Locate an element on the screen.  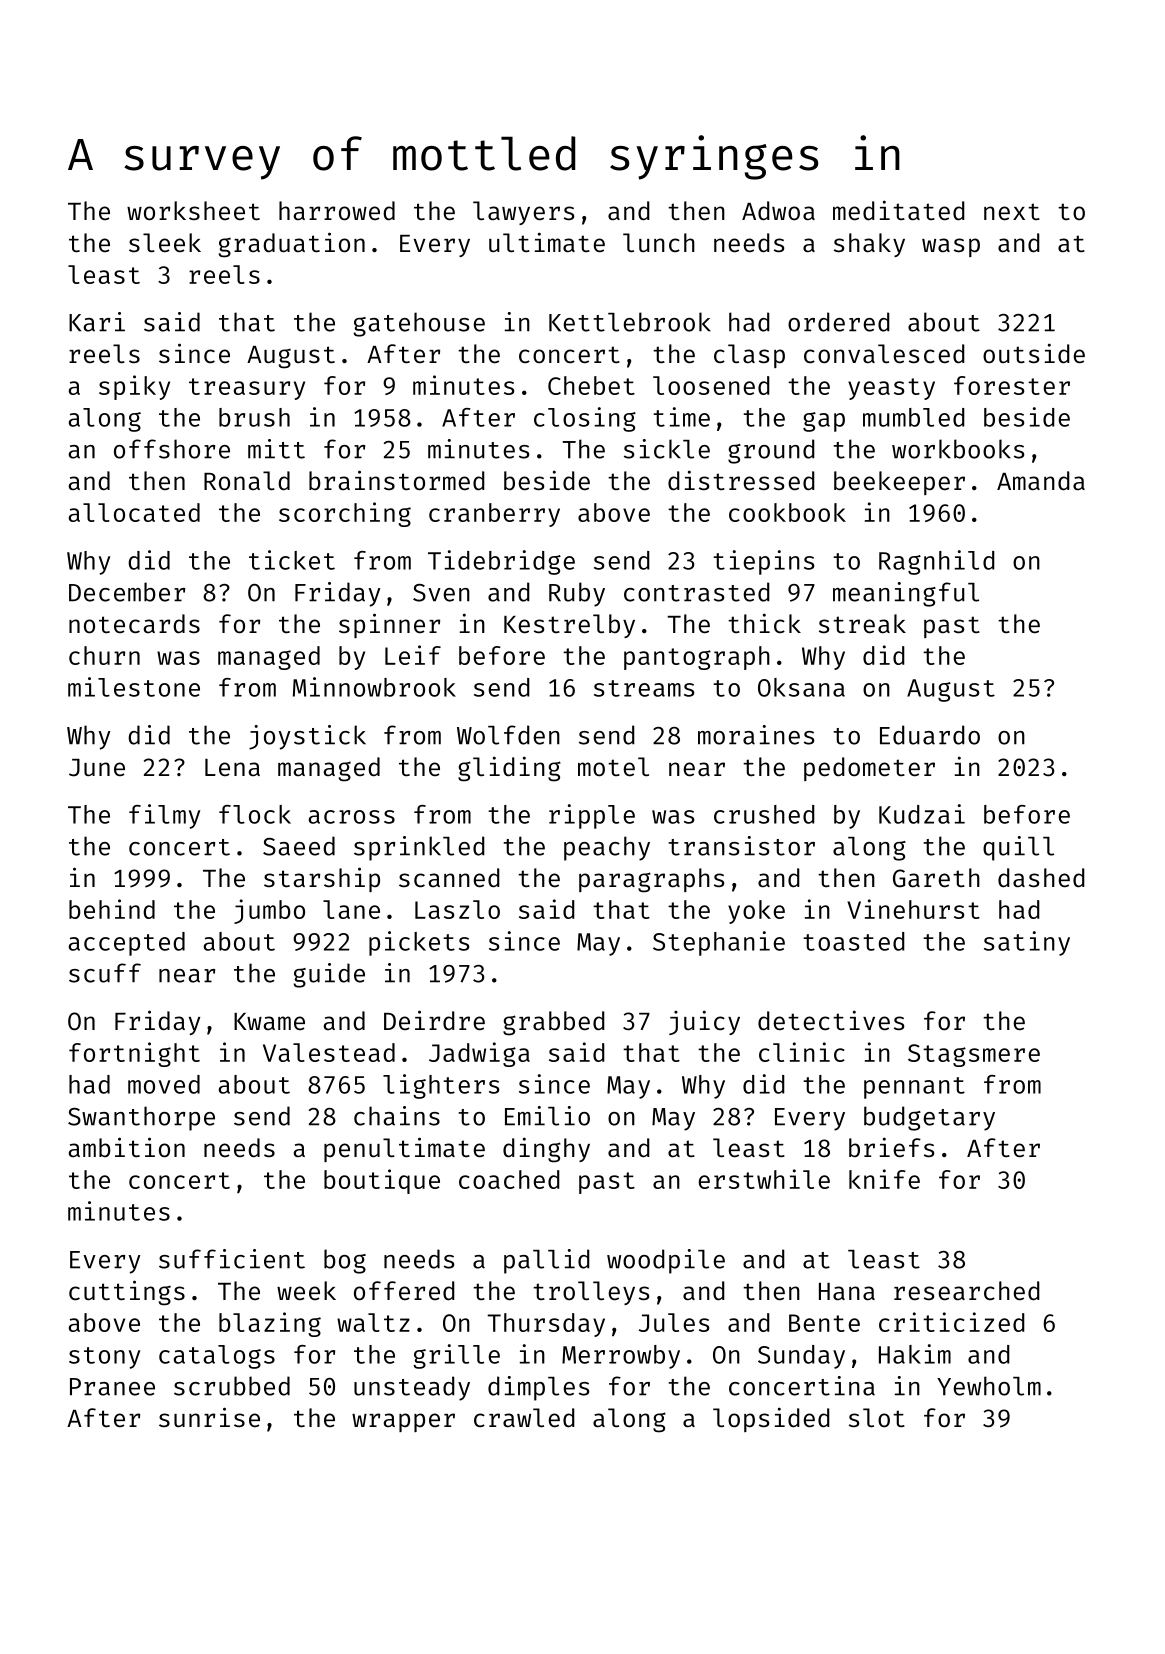
filmy is located at coordinates (164, 816).
